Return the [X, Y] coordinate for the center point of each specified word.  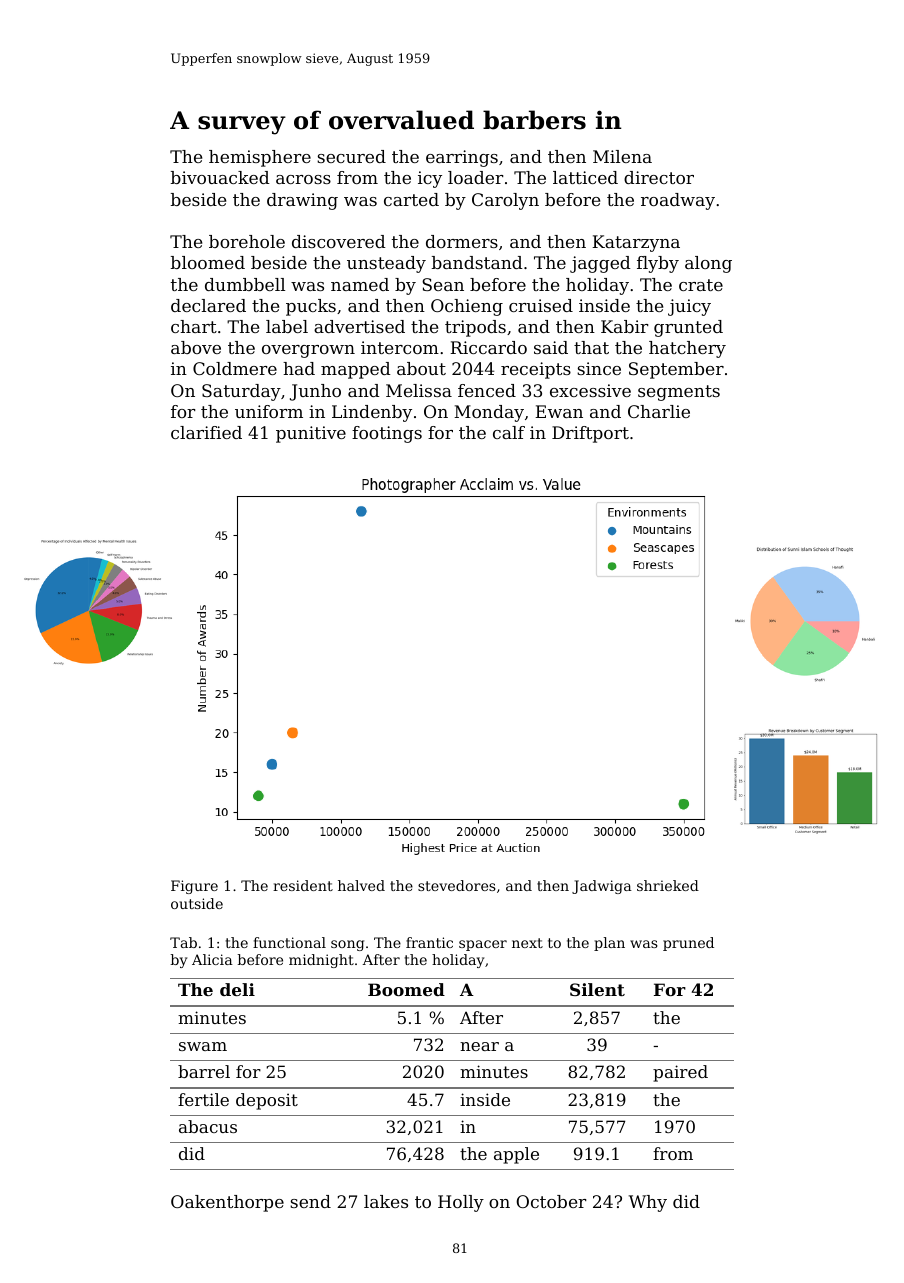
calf [509, 432]
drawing [302, 201]
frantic [429, 942]
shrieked [668, 885]
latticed [585, 177]
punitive [311, 434]
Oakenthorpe [227, 1203]
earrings [462, 158]
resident [303, 885]
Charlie [659, 411]
